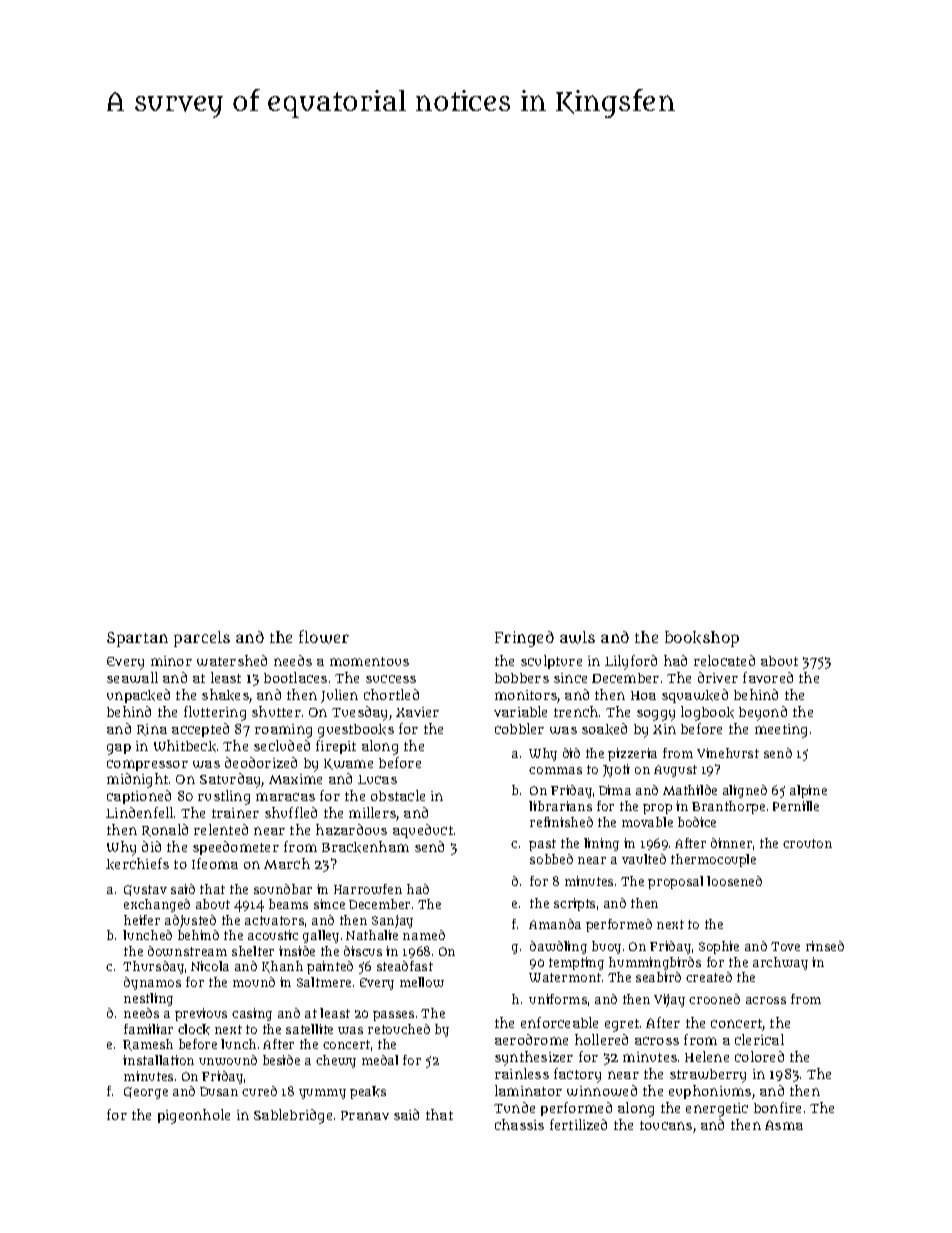 The width and height of the screenshot is (952, 1233). What do you see at coordinates (417, 712) in the screenshot?
I see `Xavier` at bounding box center [417, 712].
